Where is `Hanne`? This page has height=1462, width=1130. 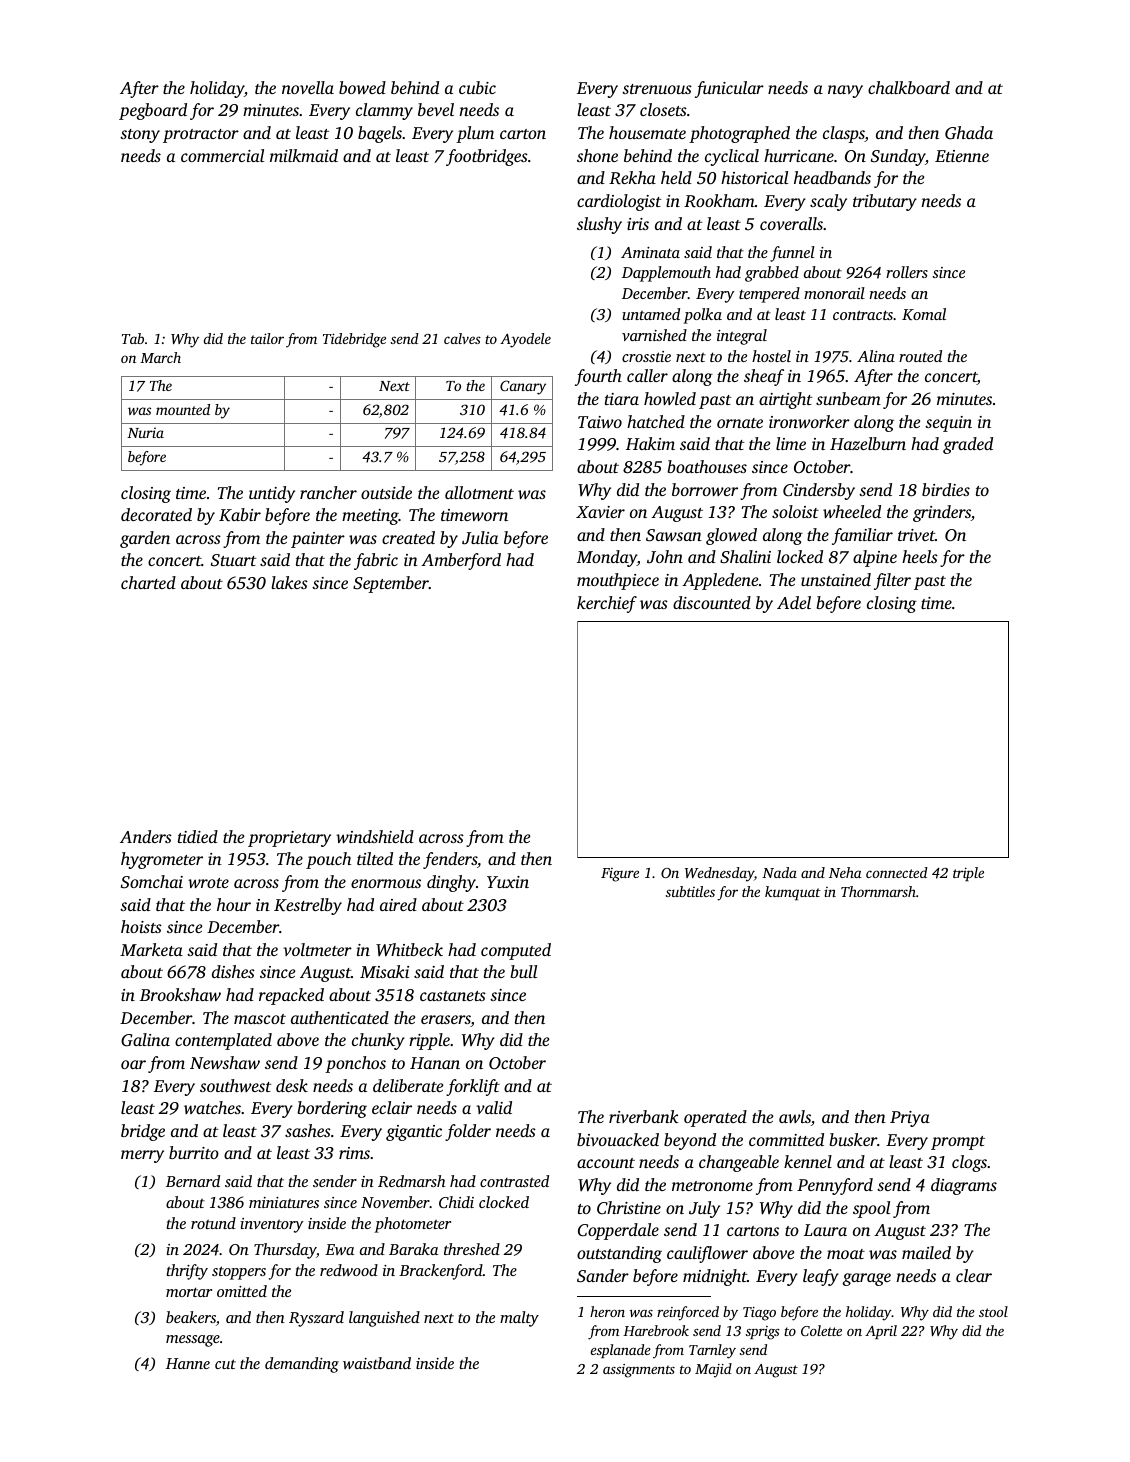 Hanne is located at coordinates (188, 1363).
